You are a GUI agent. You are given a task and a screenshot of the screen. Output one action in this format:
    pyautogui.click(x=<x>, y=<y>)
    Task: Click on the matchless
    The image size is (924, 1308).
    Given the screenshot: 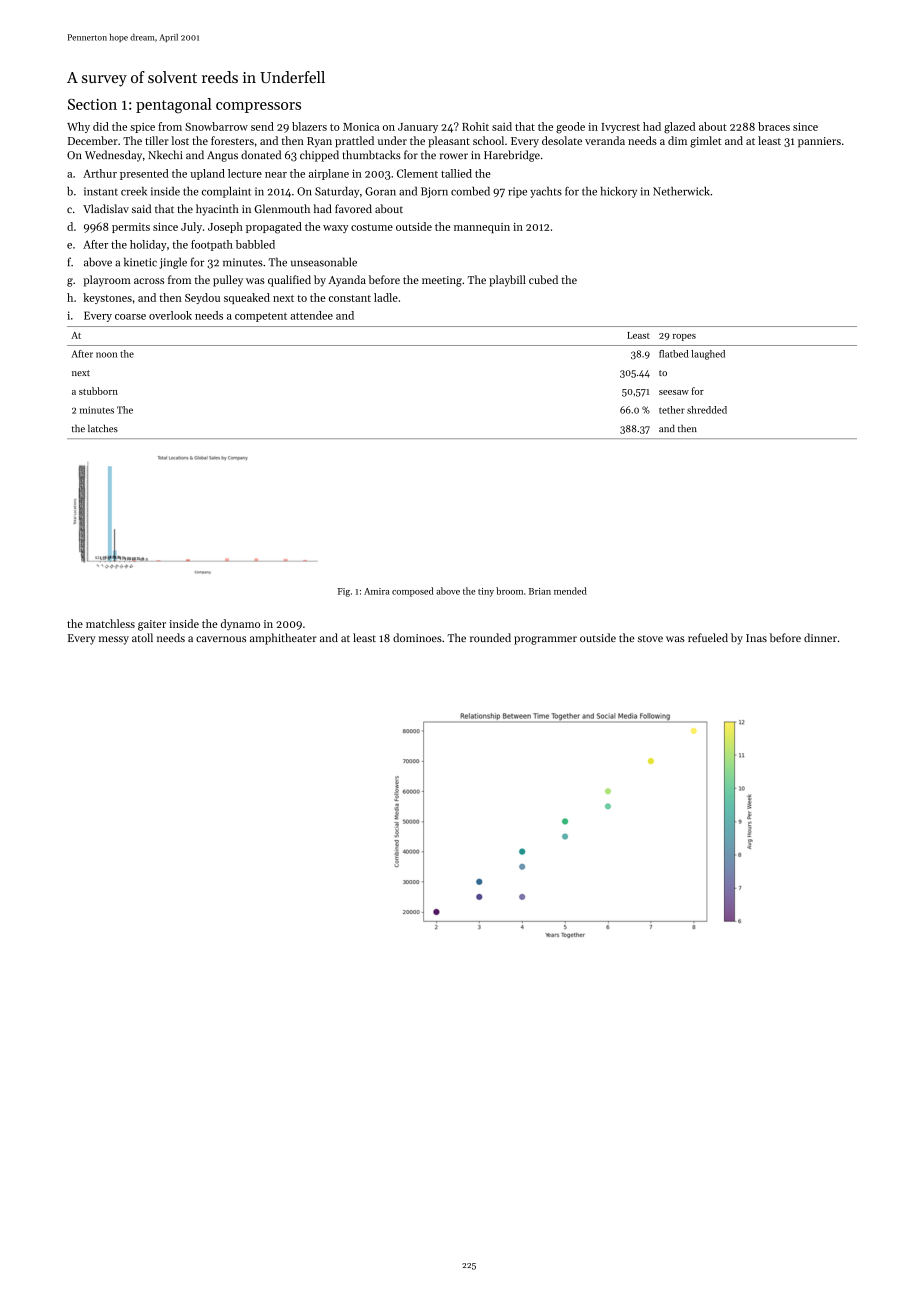 What is the action you would take?
    pyautogui.click(x=110, y=623)
